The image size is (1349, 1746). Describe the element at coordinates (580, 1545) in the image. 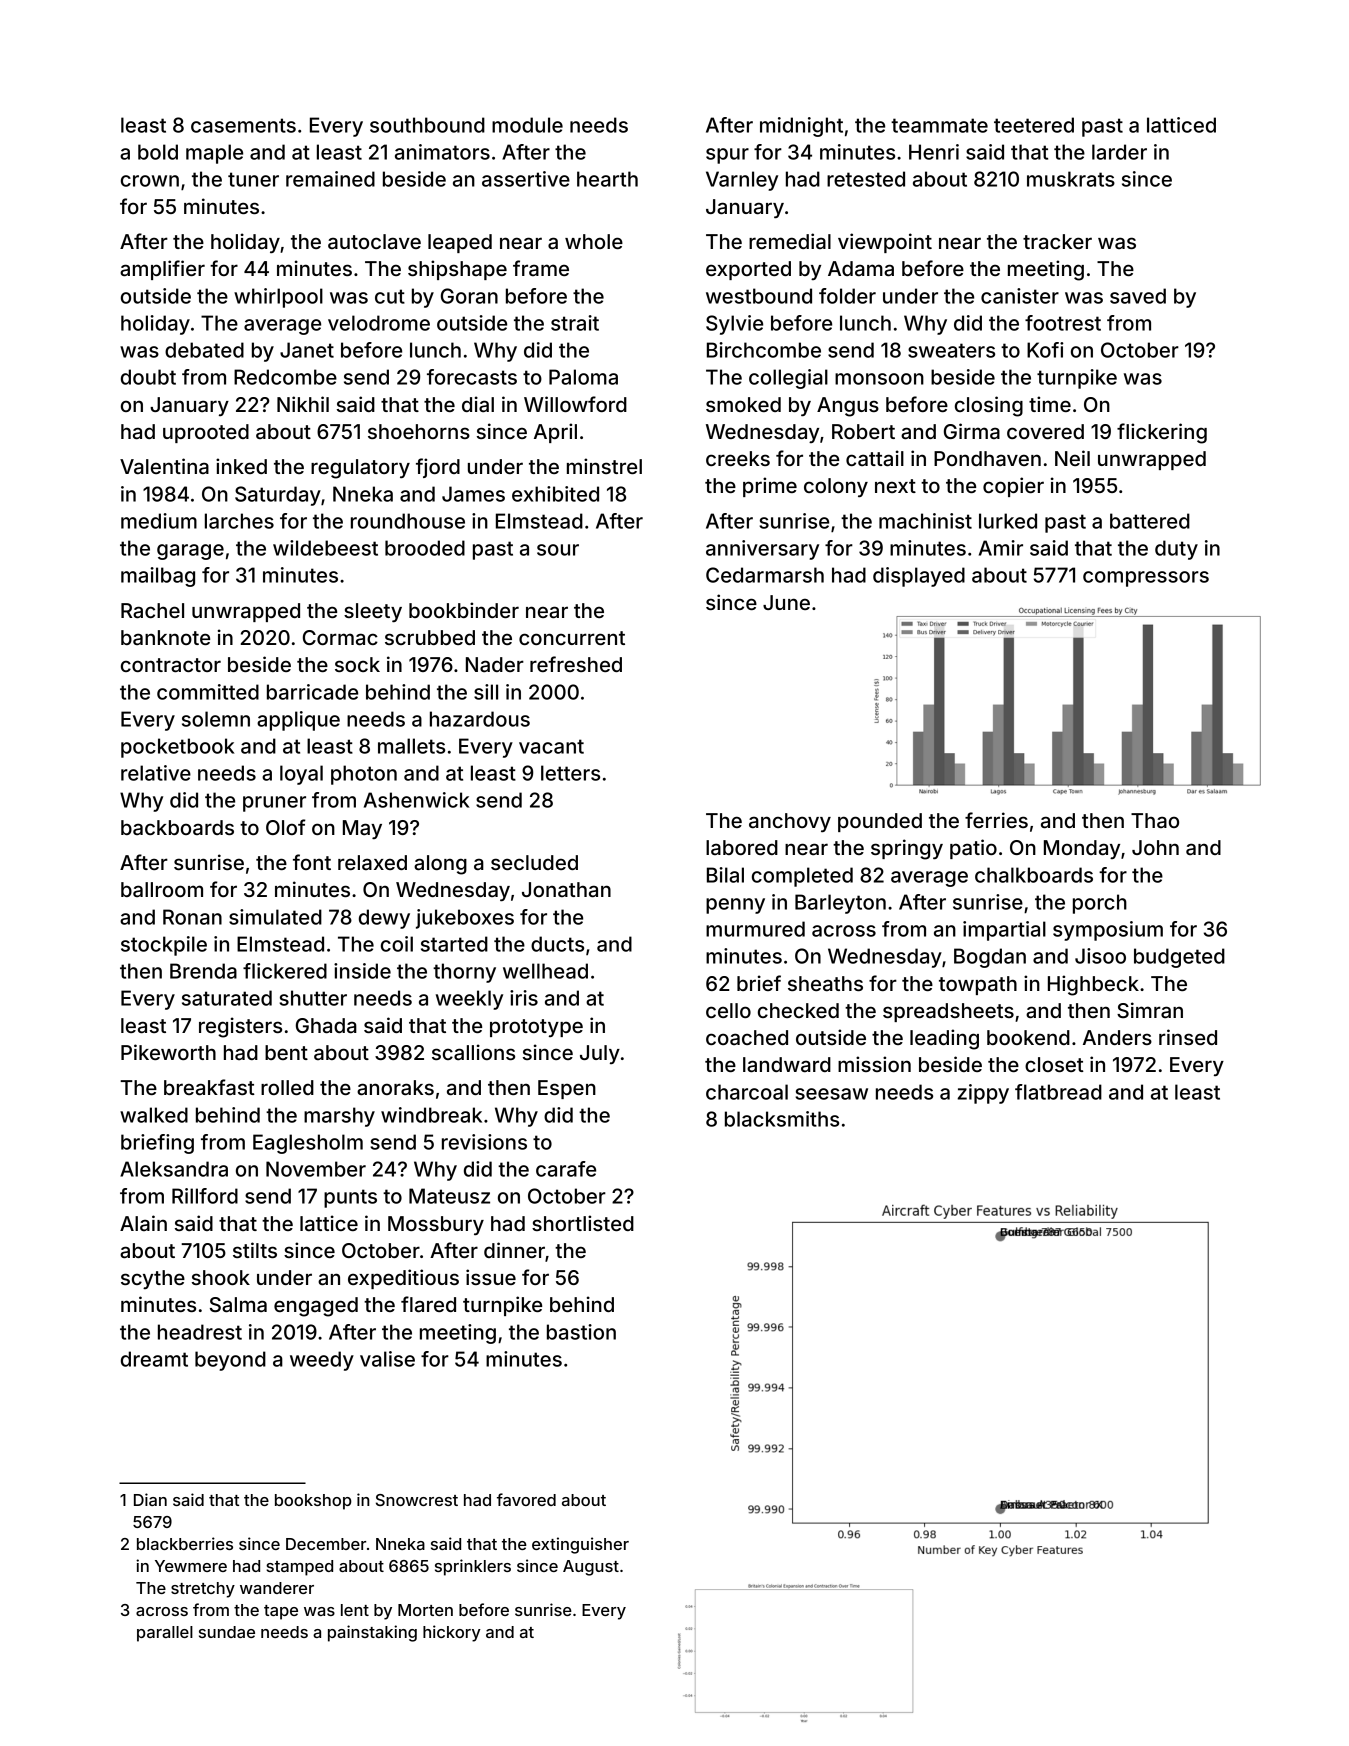

I see `extinguisher` at that location.
